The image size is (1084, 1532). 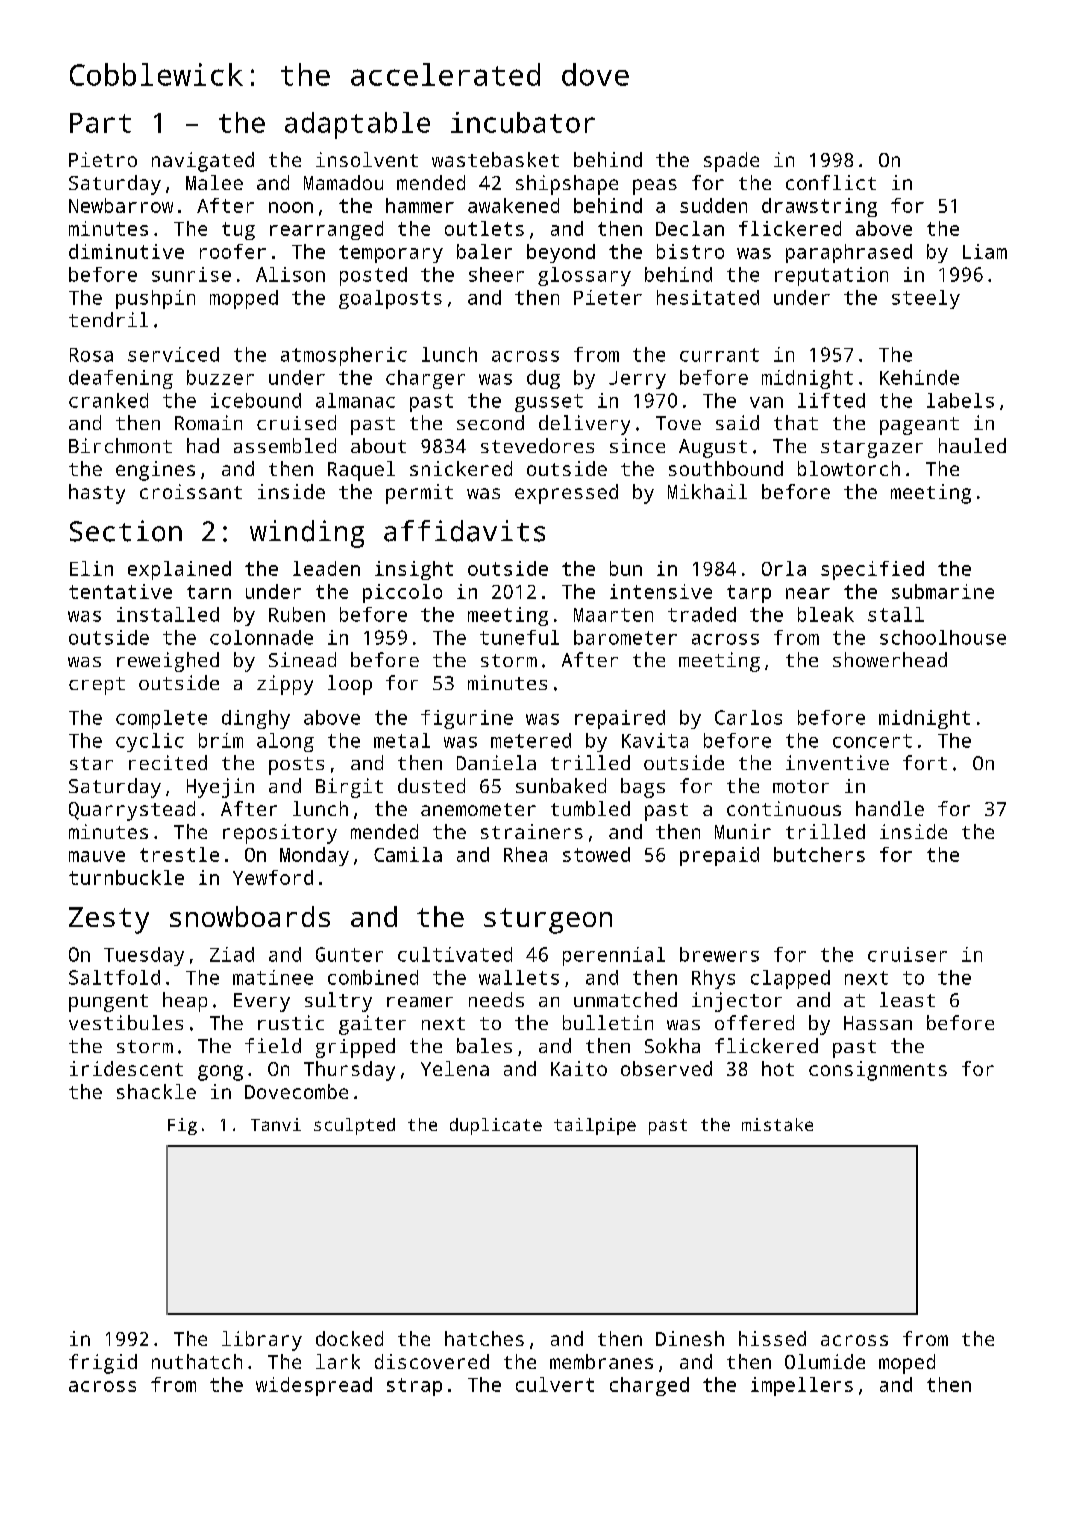 What do you see at coordinates (708, 297) in the page?
I see `hesitated` at bounding box center [708, 297].
